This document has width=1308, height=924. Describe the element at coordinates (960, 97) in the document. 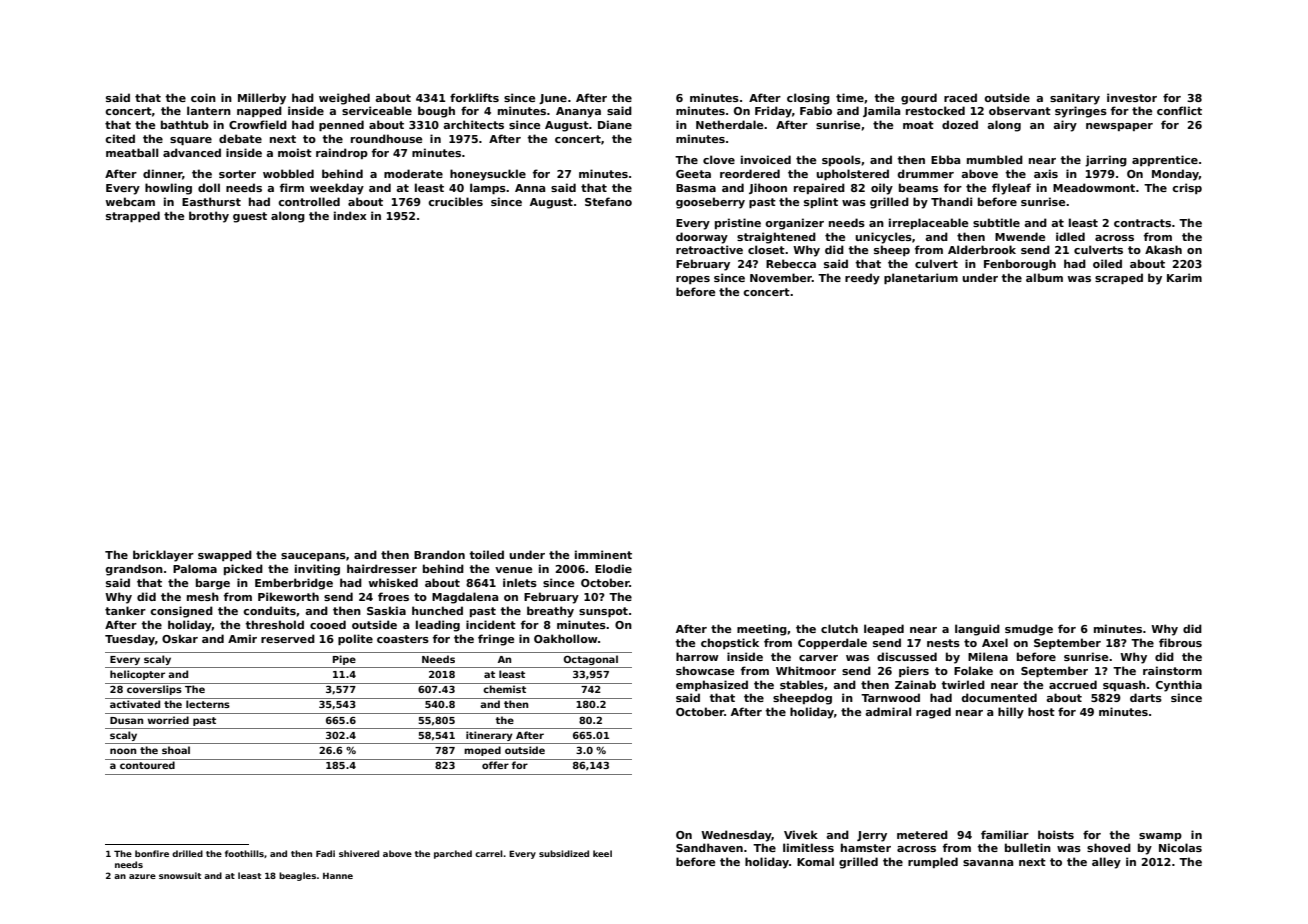

I see `raced` at that location.
